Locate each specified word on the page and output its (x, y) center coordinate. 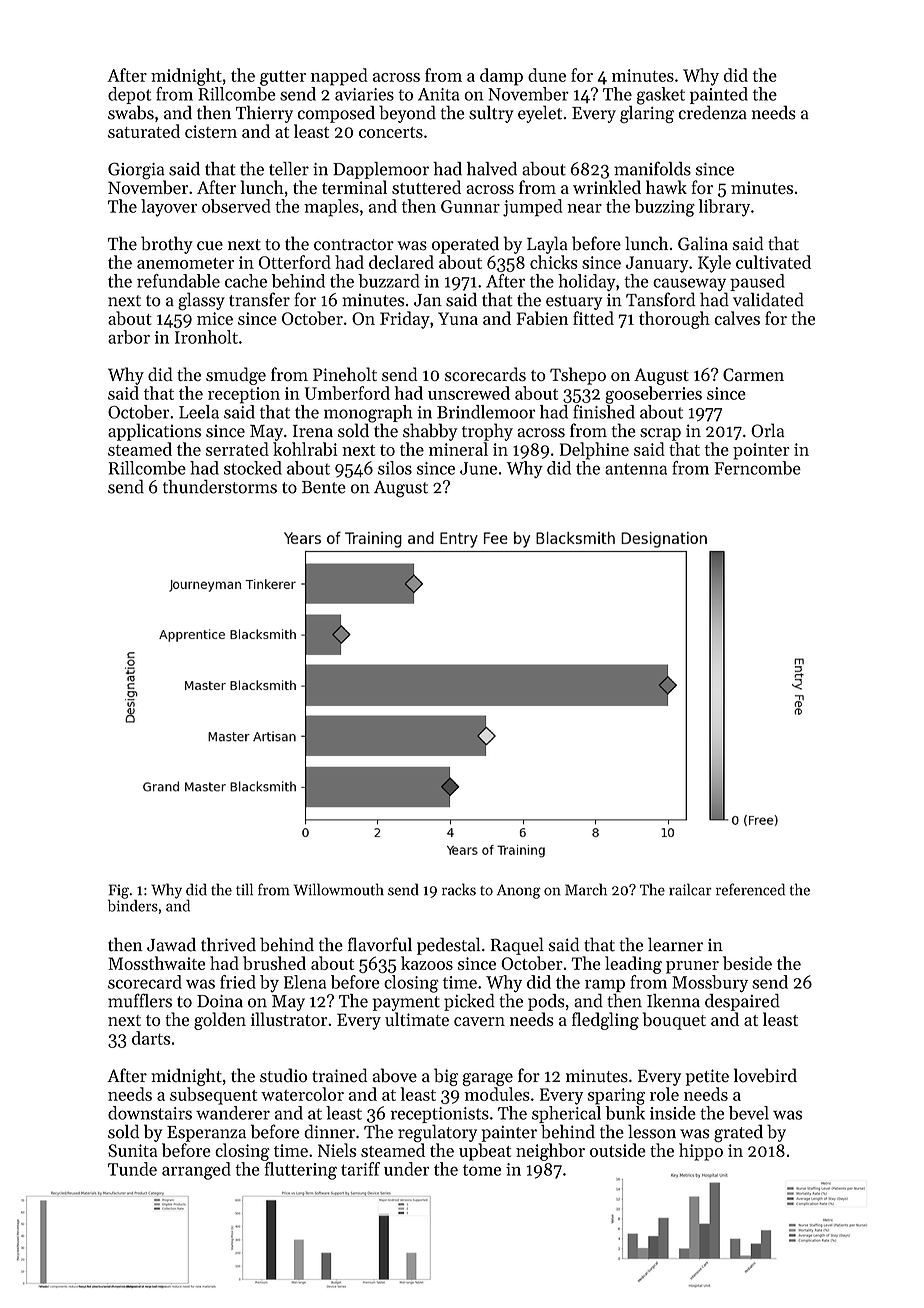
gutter (283, 78)
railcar (690, 889)
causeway (689, 284)
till (244, 889)
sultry (491, 114)
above (395, 1075)
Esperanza (206, 1134)
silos (395, 468)
